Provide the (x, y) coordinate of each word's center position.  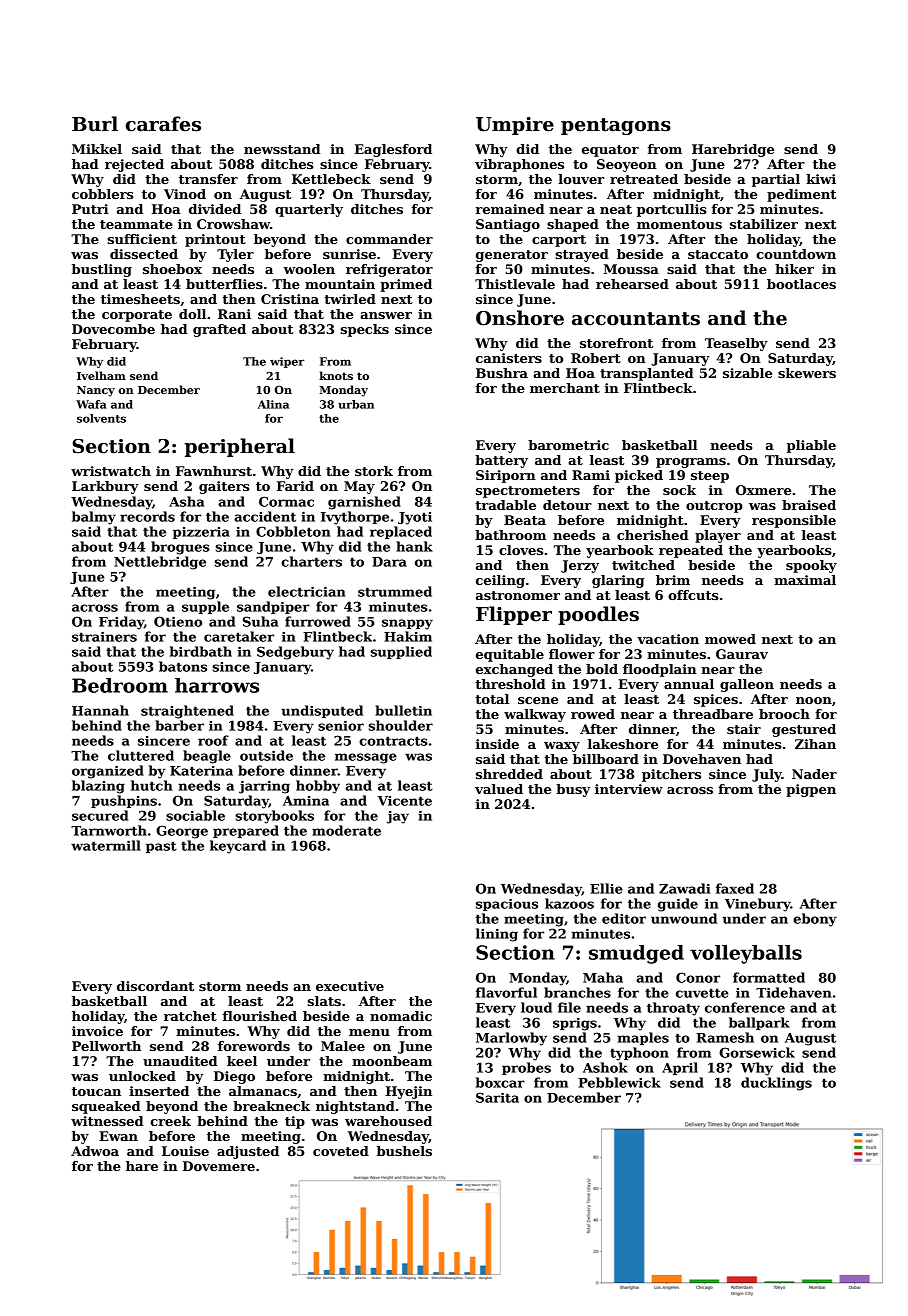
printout (215, 240)
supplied (401, 652)
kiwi (821, 179)
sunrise (349, 254)
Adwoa (95, 1151)
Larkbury (105, 487)
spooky (811, 566)
